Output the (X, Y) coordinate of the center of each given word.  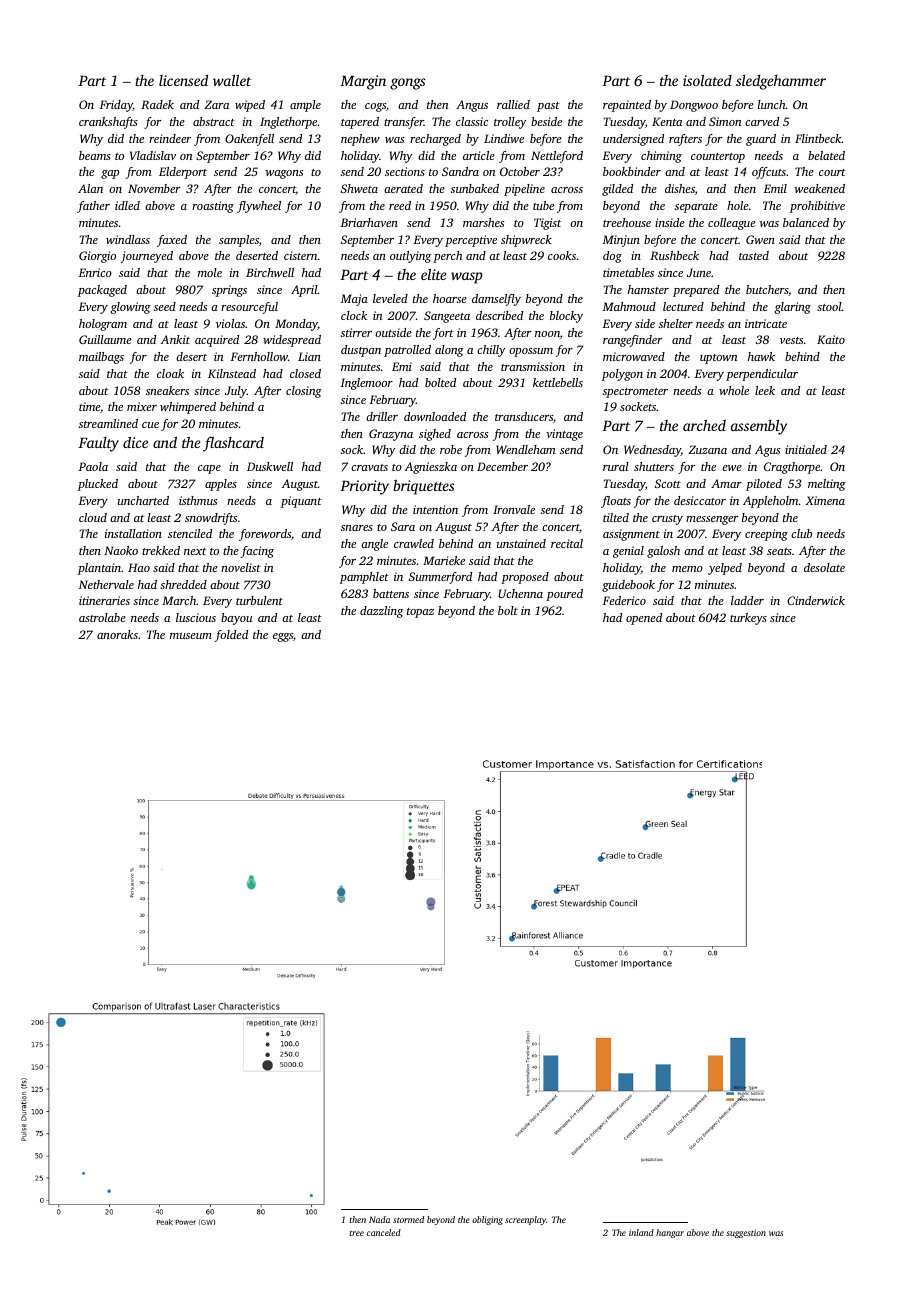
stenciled (190, 533)
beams (95, 155)
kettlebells (558, 382)
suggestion (746, 1233)
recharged (435, 140)
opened (644, 619)
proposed (525, 578)
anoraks (117, 634)
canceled (384, 1232)
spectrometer (635, 393)
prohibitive (817, 207)
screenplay (525, 1220)
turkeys (748, 619)
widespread (292, 341)
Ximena (825, 500)
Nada (379, 1219)
